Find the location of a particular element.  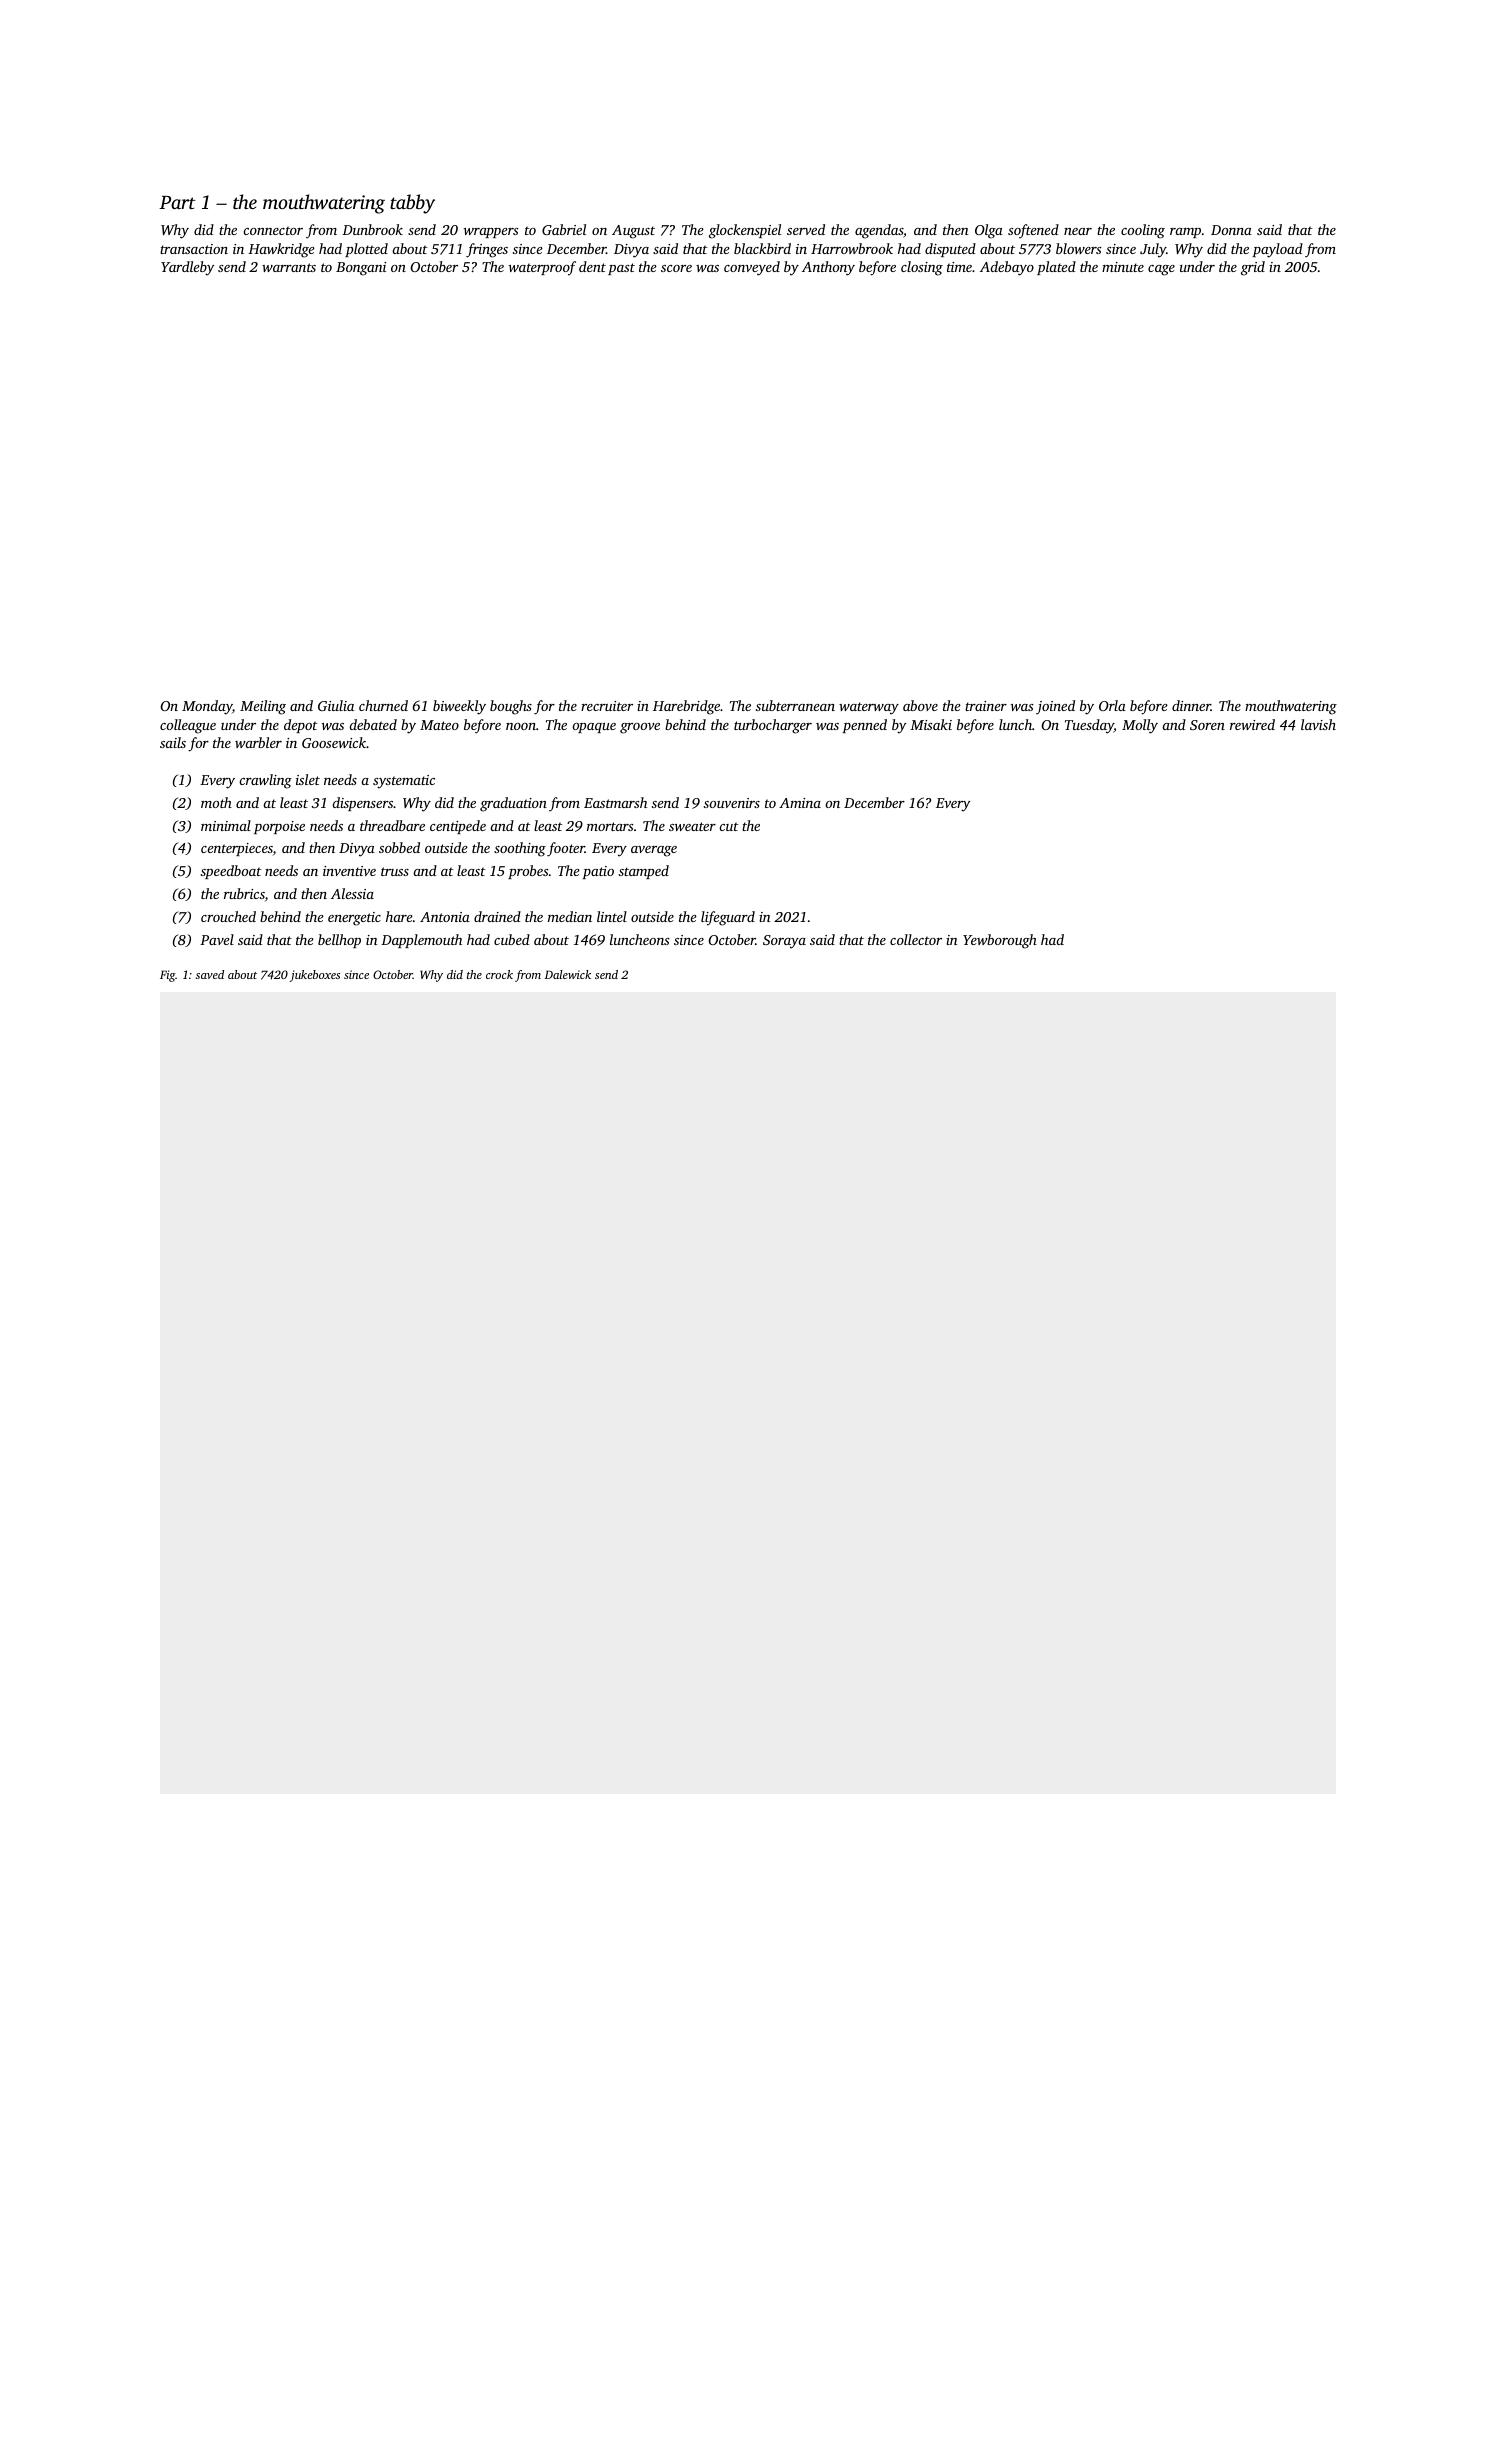

Part is located at coordinates (177, 202).
